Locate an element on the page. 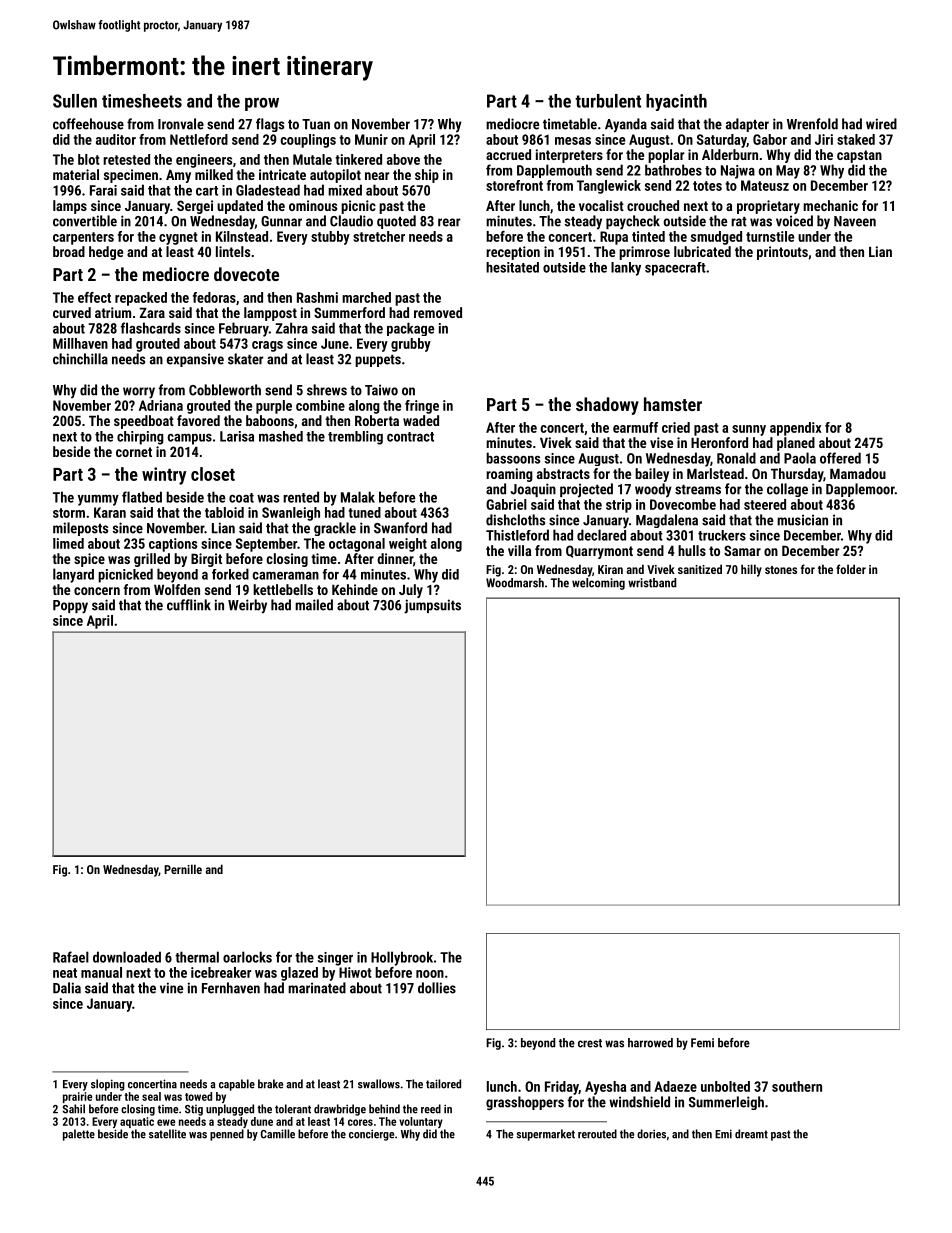  penned is located at coordinates (227, 1135).
